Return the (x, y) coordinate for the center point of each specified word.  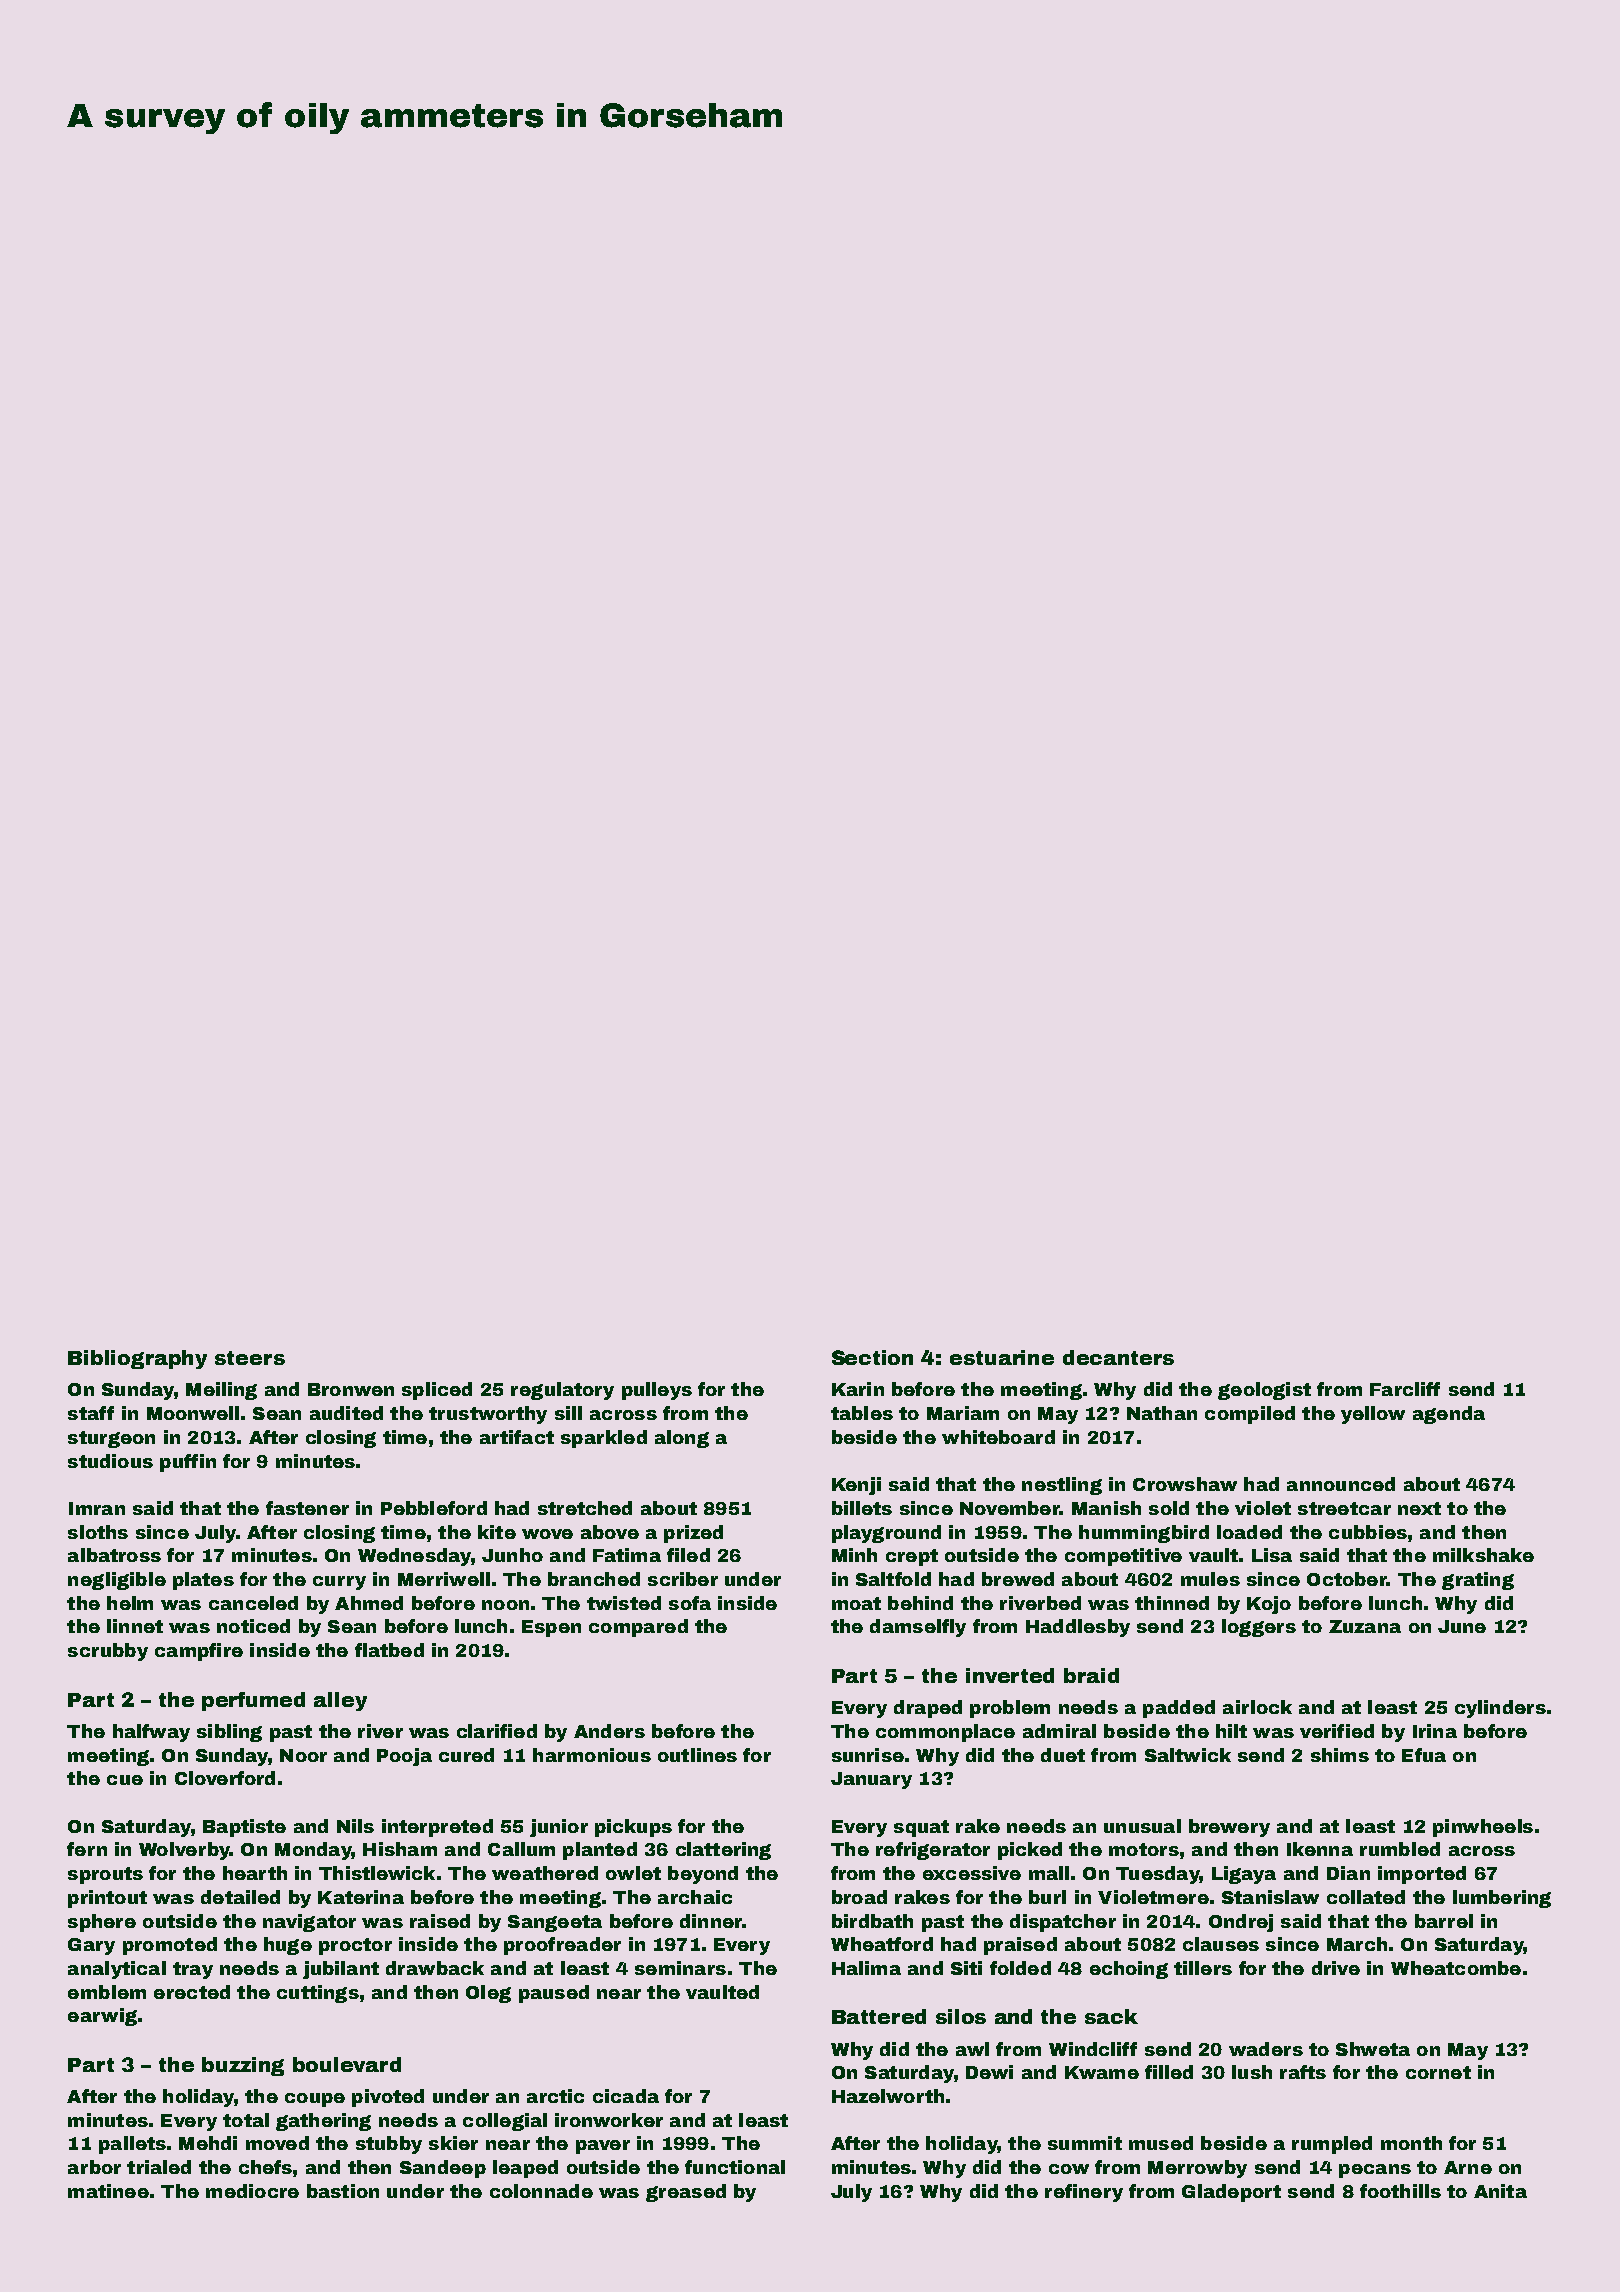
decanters (1118, 1357)
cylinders (1500, 1709)
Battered (879, 2016)
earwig (102, 2017)
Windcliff (1093, 2049)
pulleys (657, 1391)
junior (559, 1828)
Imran (97, 1508)
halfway (151, 1733)
